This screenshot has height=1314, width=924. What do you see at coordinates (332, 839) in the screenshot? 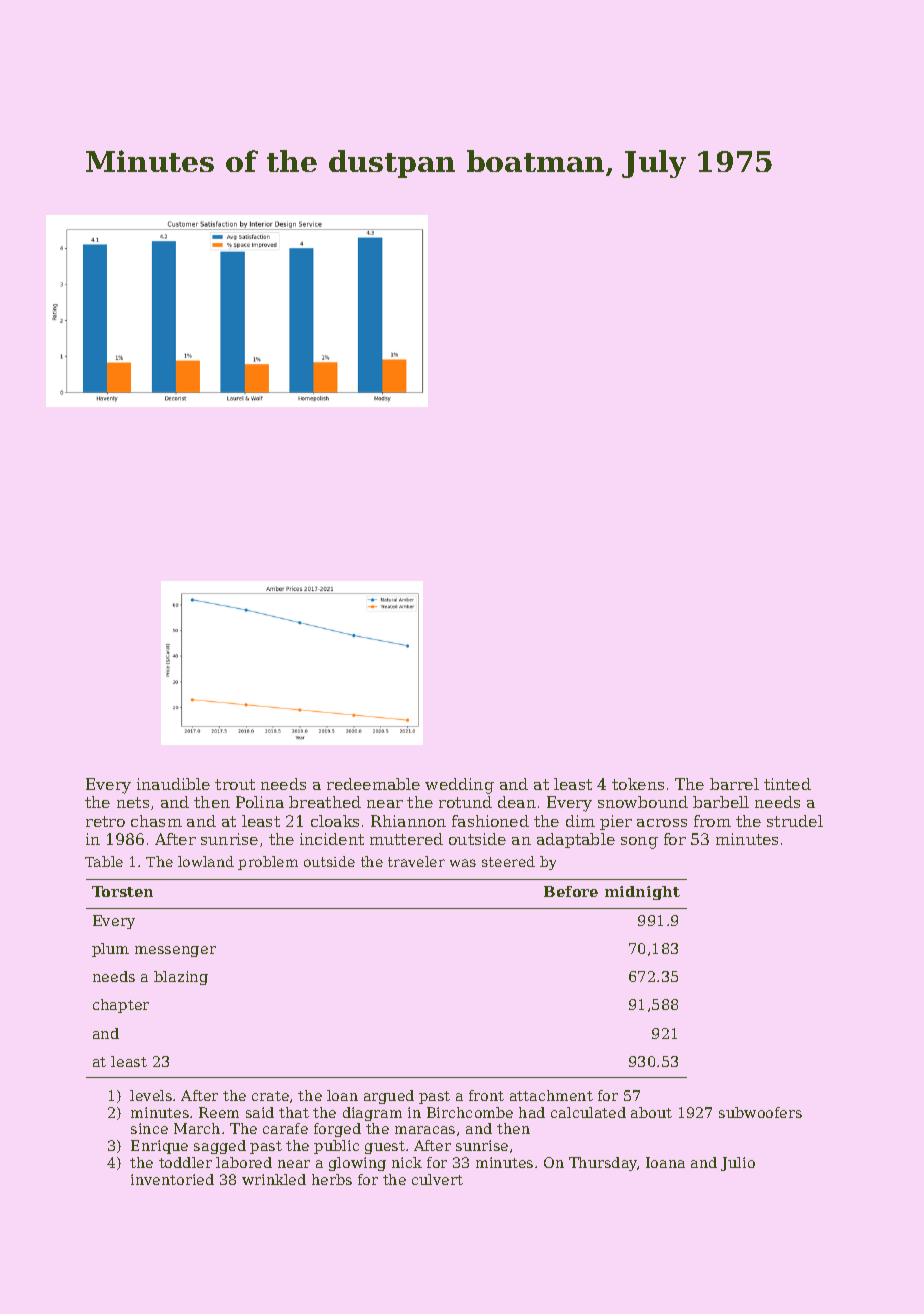
I see `incident` at bounding box center [332, 839].
